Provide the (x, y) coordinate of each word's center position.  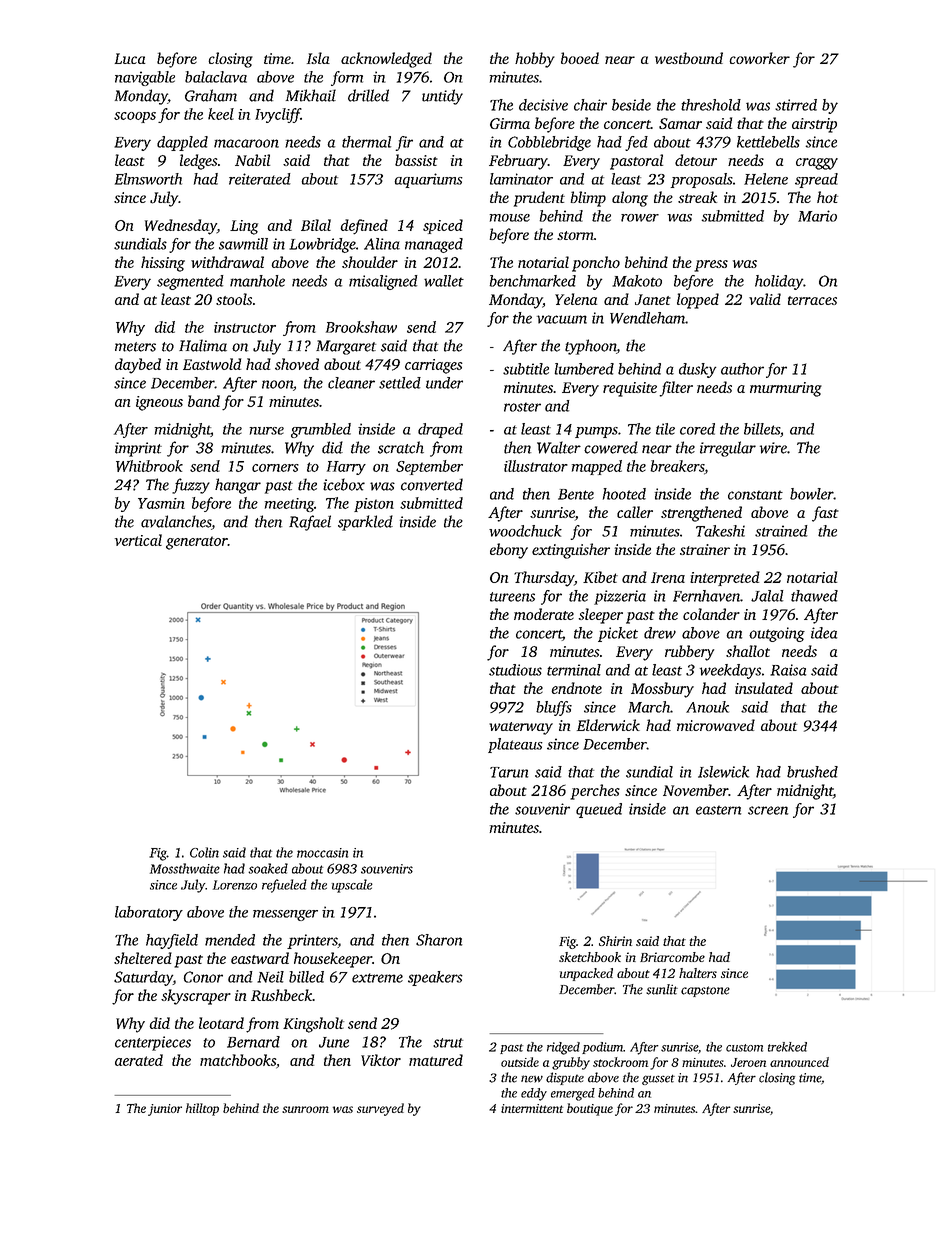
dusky (697, 370)
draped (440, 430)
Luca (130, 58)
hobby (535, 60)
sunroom (305, 1109)
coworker (759, 58)
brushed (812, 772)
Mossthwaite (185, 868)
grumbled (321, 430)
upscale (352, 886)
